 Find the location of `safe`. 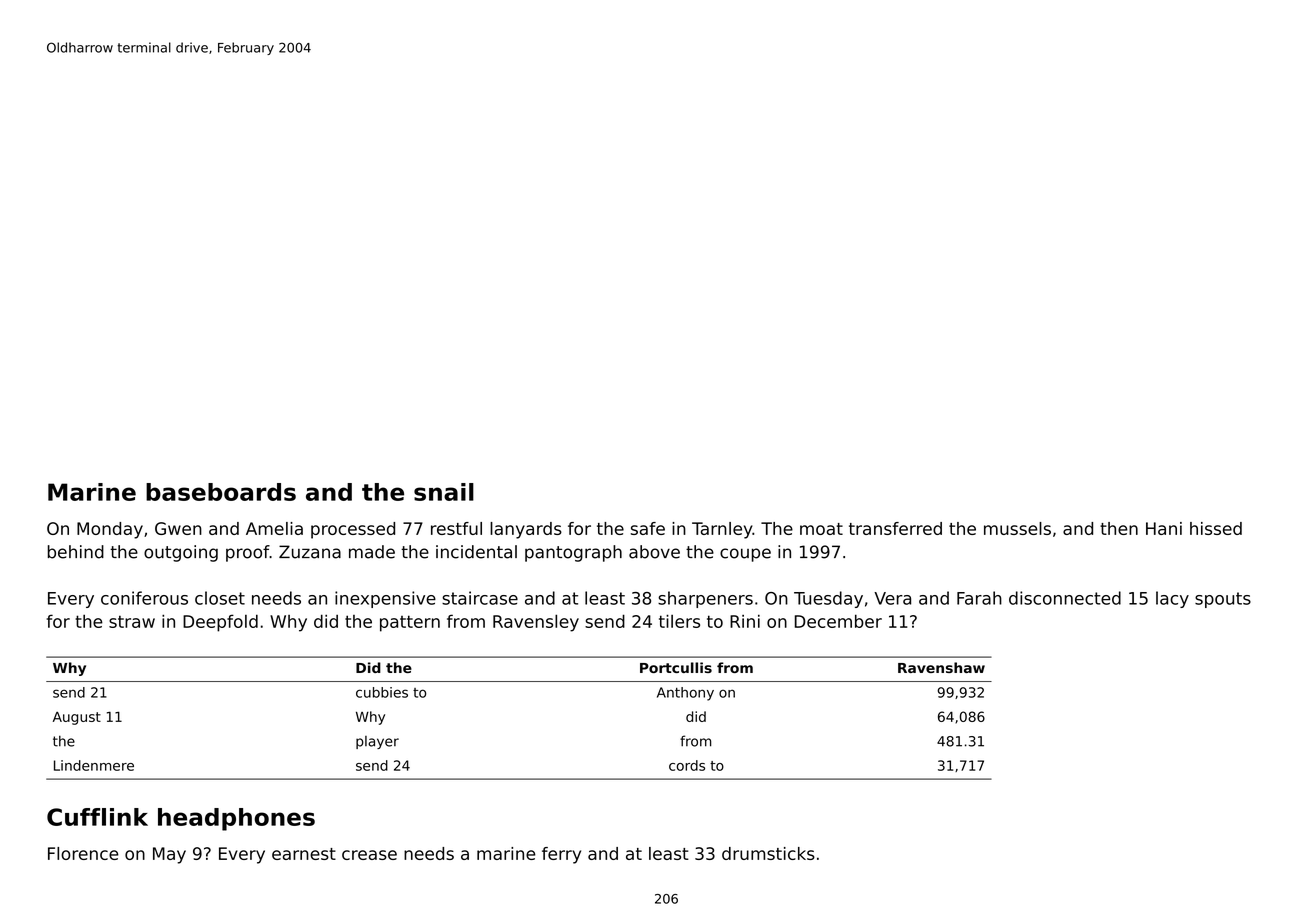

safe is located at coordinates (648, 528).
